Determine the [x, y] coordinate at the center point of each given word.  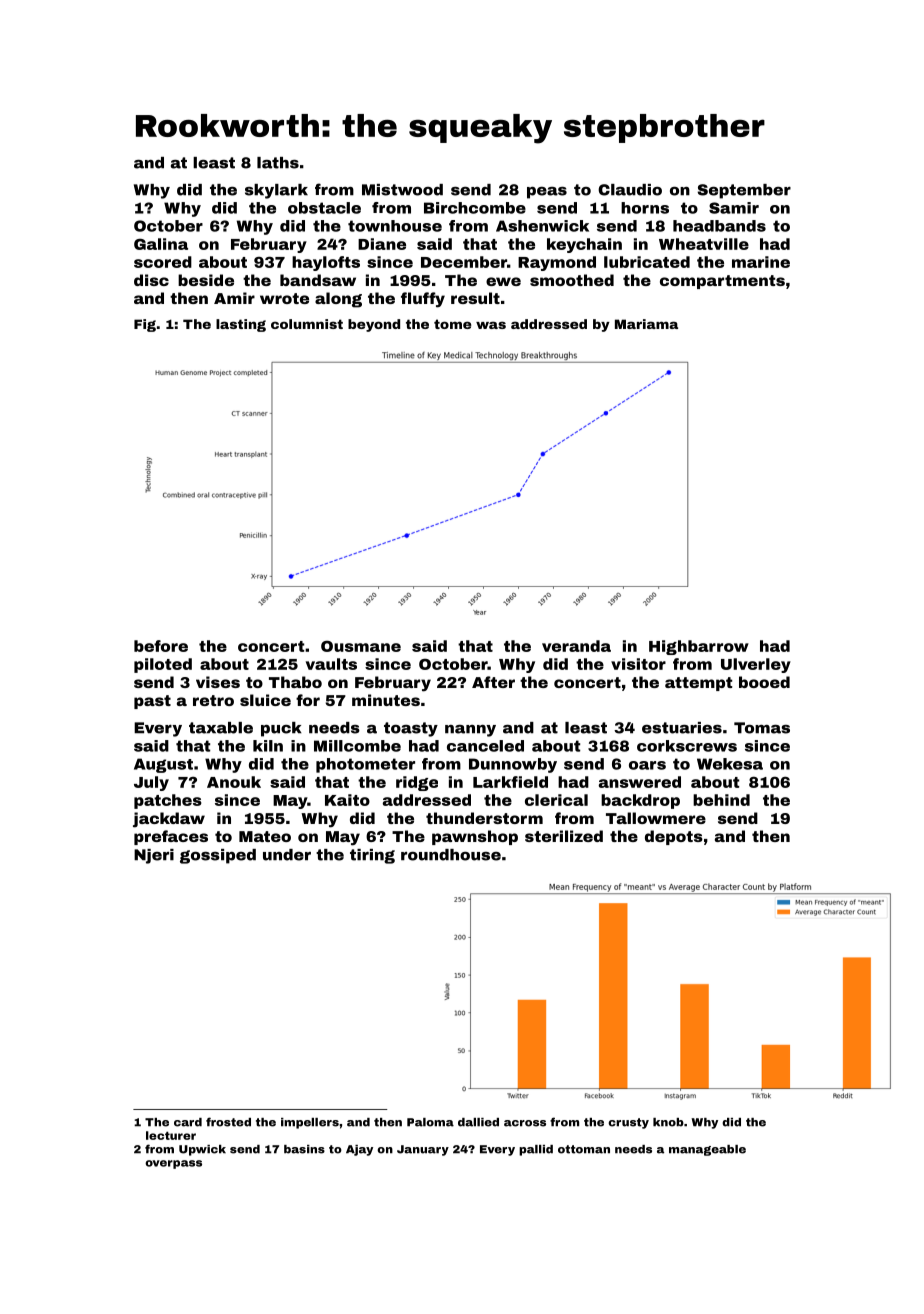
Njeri [154, 856]
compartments [722, 282]
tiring [372, 856]
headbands [719, 226]
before [161, 646]
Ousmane [361, 646]
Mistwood [402, 190]
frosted [228, 1122]
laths [278, 163]
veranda [576, 646]
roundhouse [451, 855]
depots [674, 837]
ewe [503, 281]
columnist [307, 324]
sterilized [564, 836]
